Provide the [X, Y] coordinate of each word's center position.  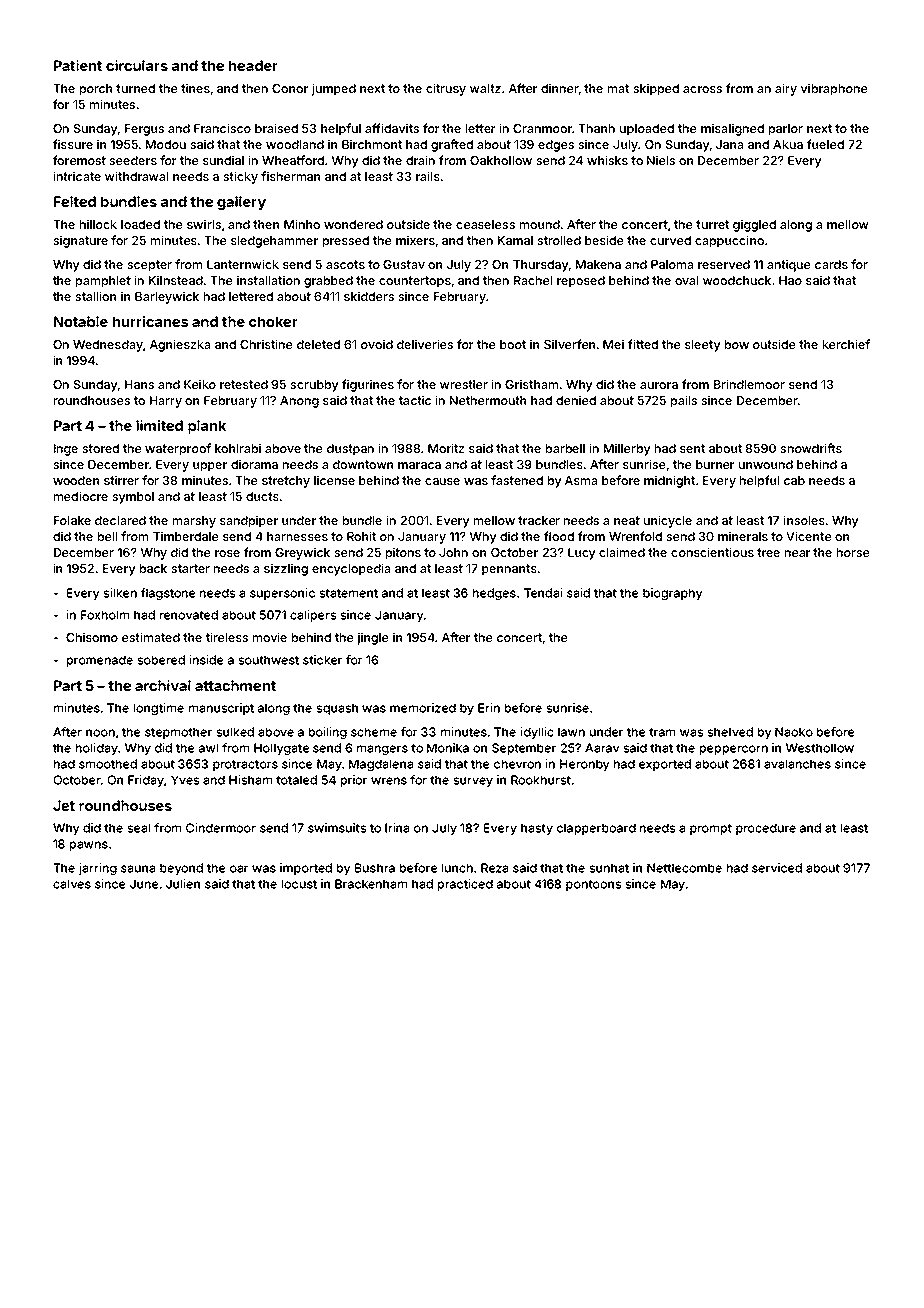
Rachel [533, 280]
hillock [98, 224]
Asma [581, 480]
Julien [183, 884]
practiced [465, 885]
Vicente [808, 536]
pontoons [593, 885]
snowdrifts [811, 448]
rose [227, 553]
